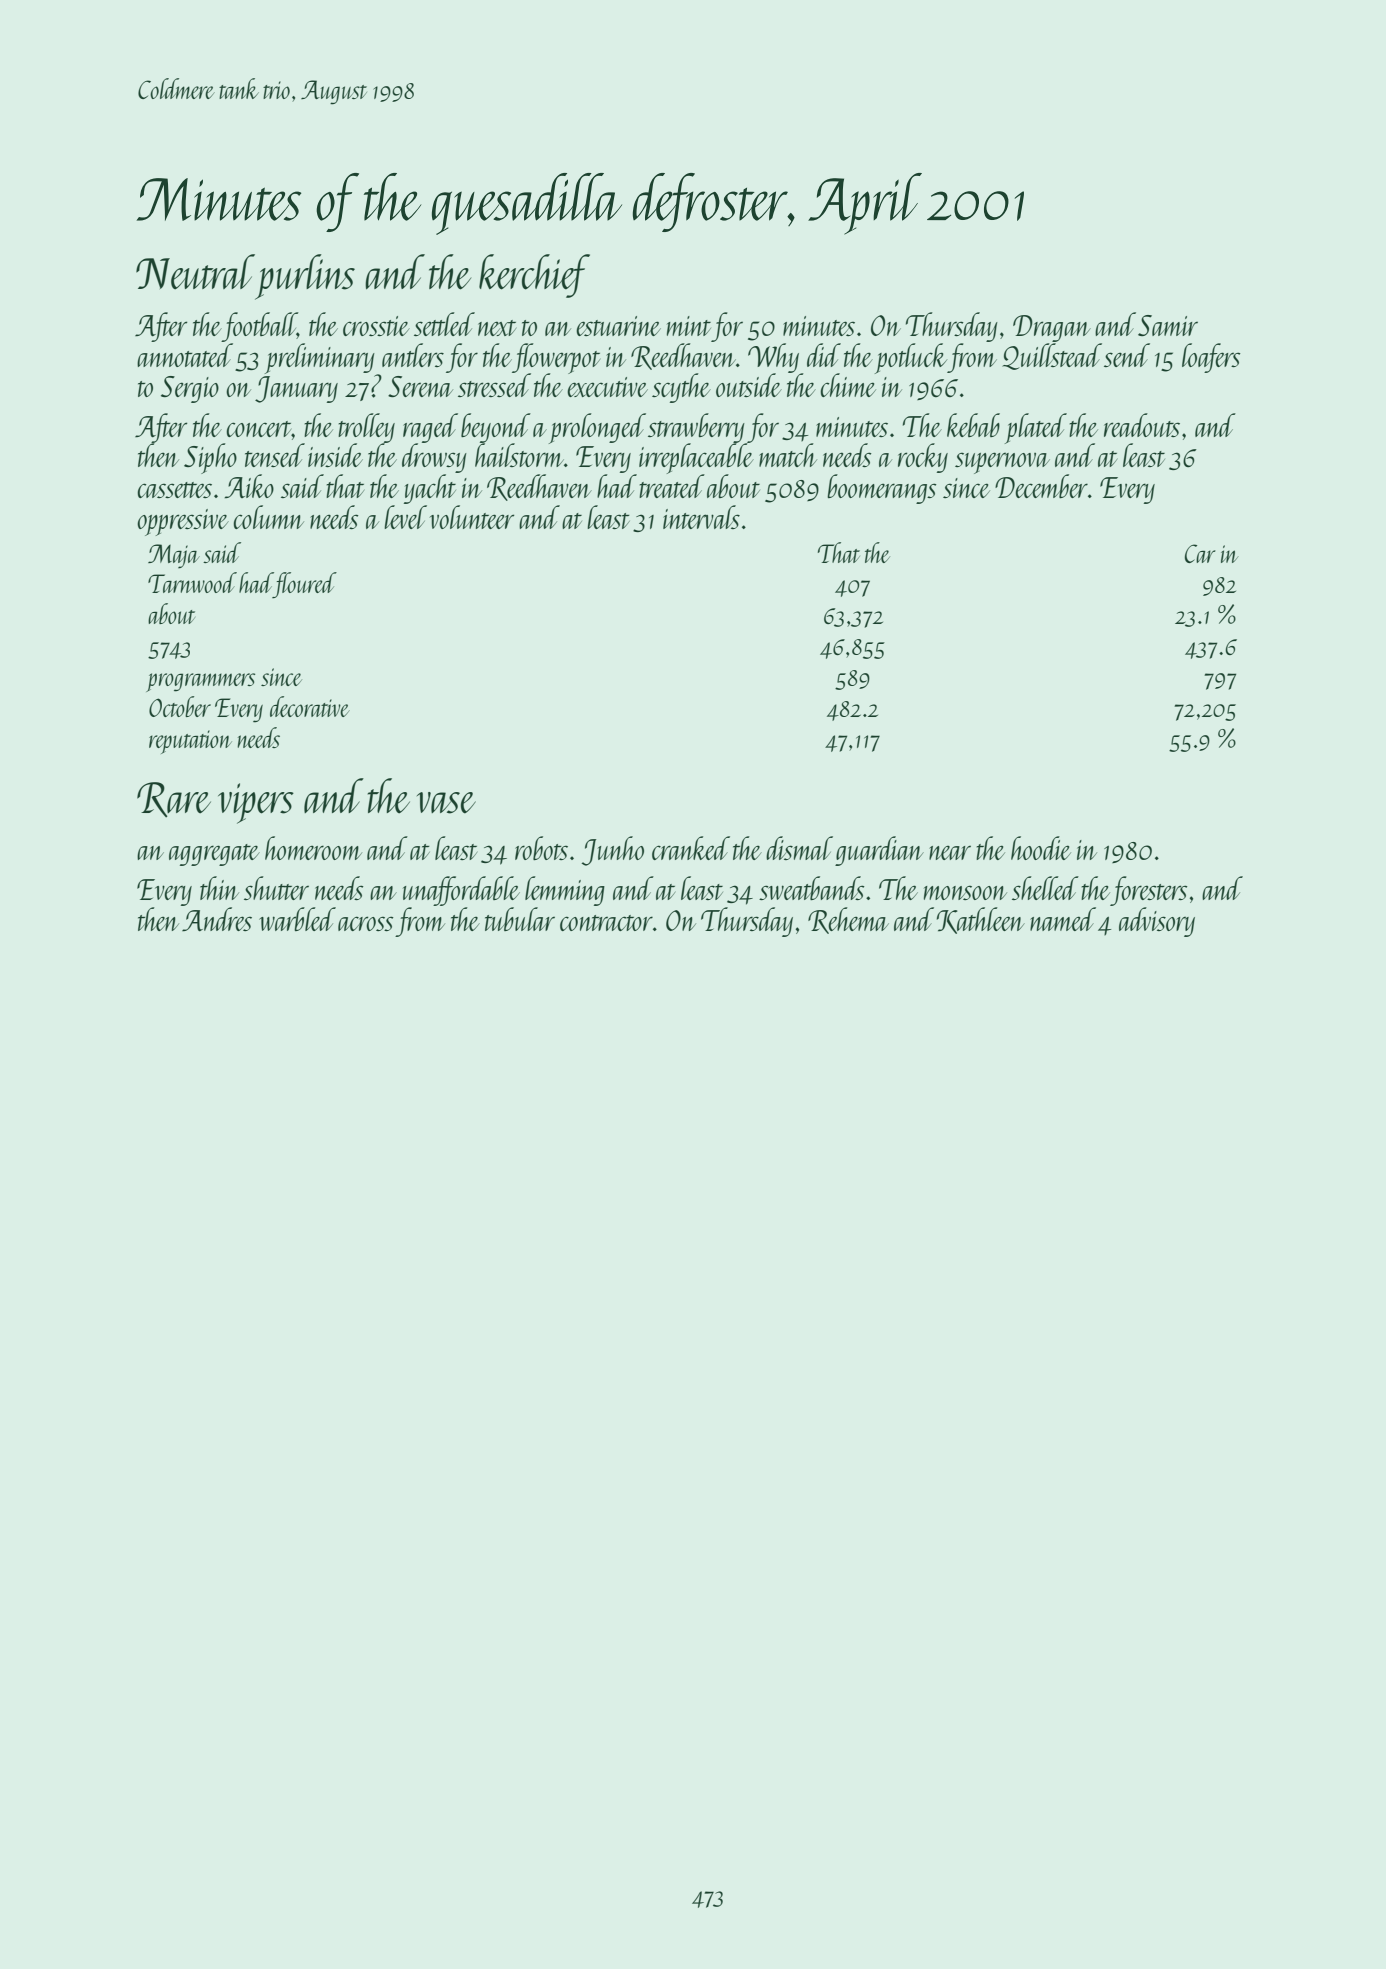 This page has width=1386, height=1969. I want to click on preliminary, so click(320, 358).
